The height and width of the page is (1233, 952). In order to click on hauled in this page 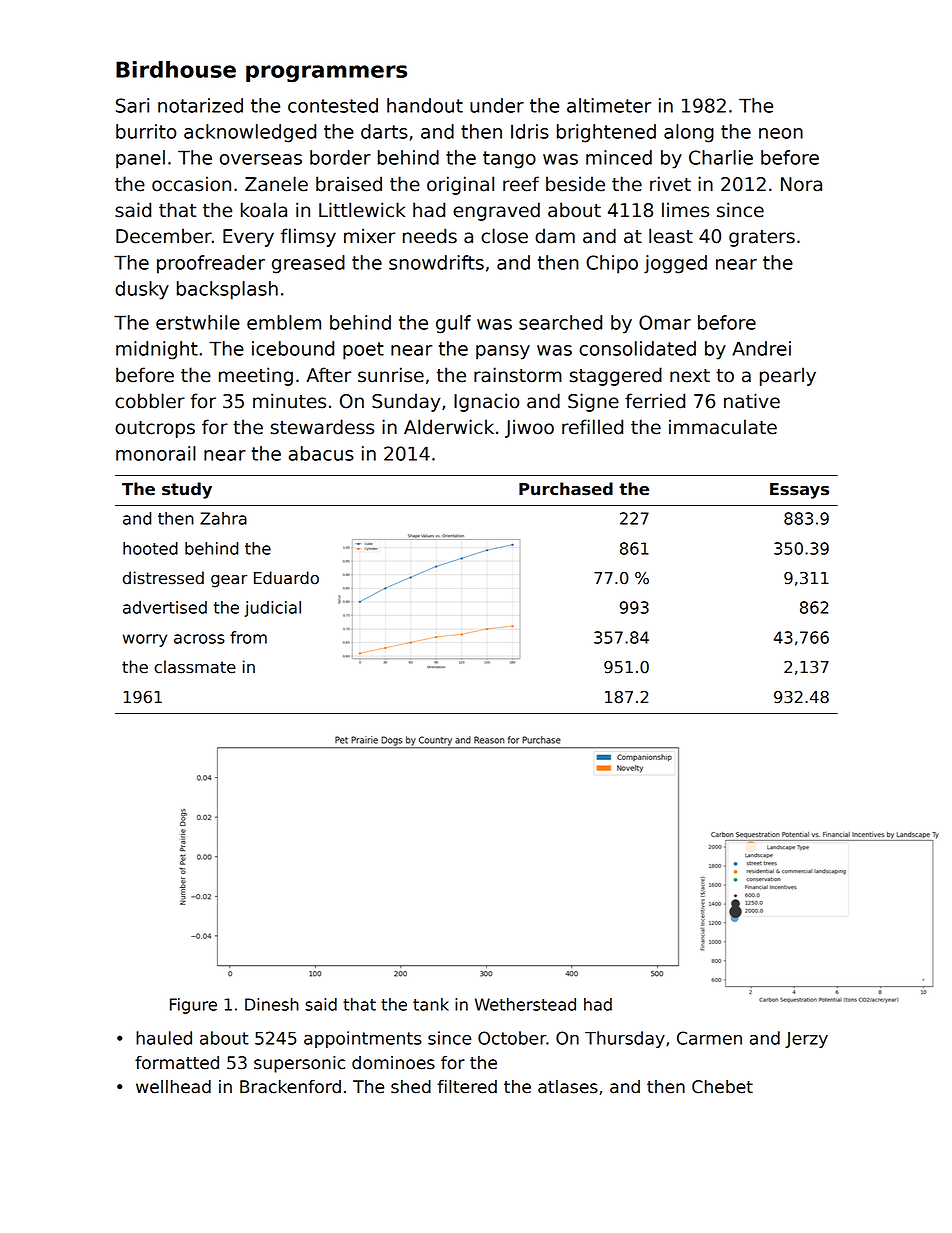, I will do `click(164, 1038)`.
